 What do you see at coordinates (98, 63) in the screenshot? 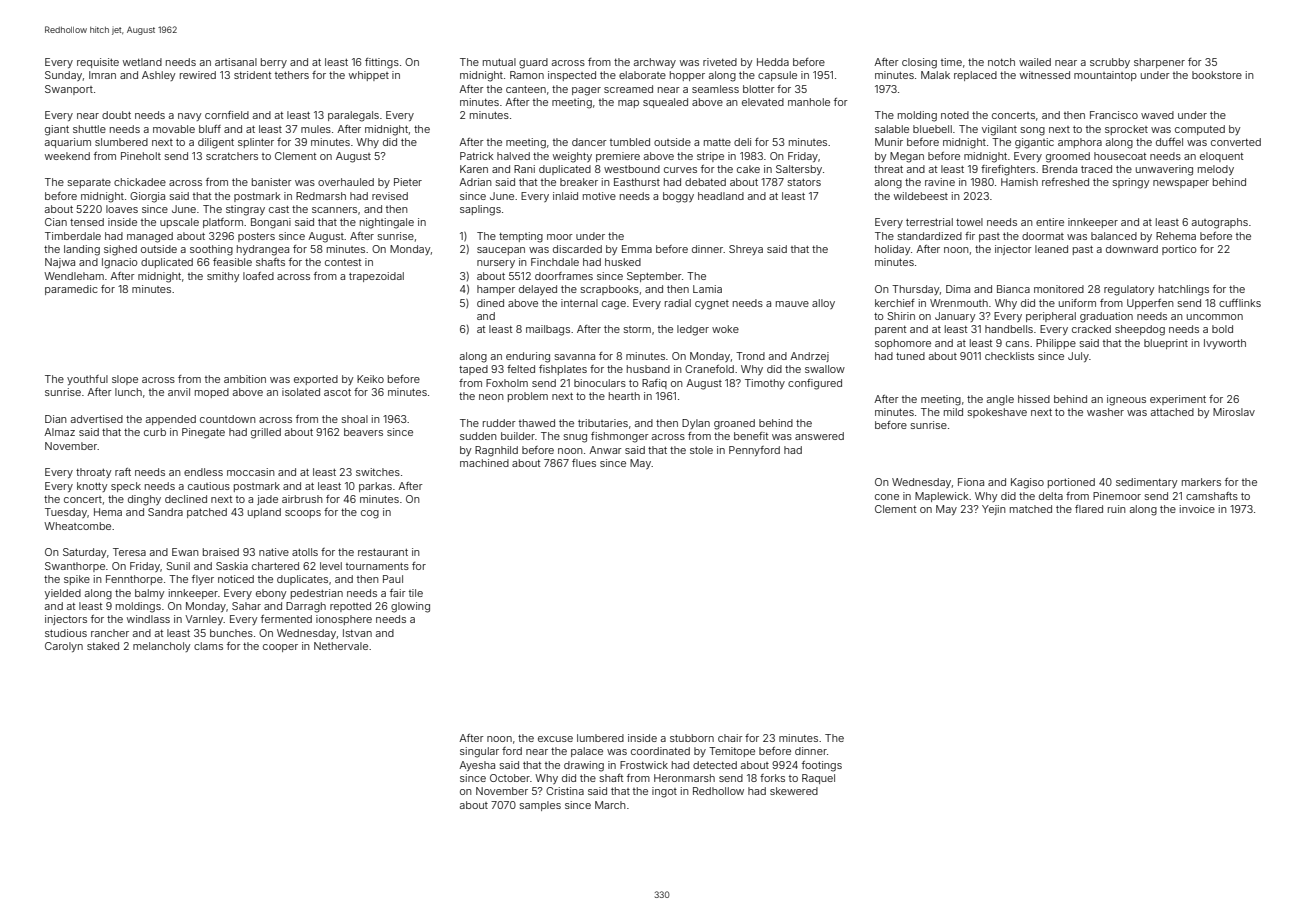
I see `requisite` at bounding box center [98, 63].
